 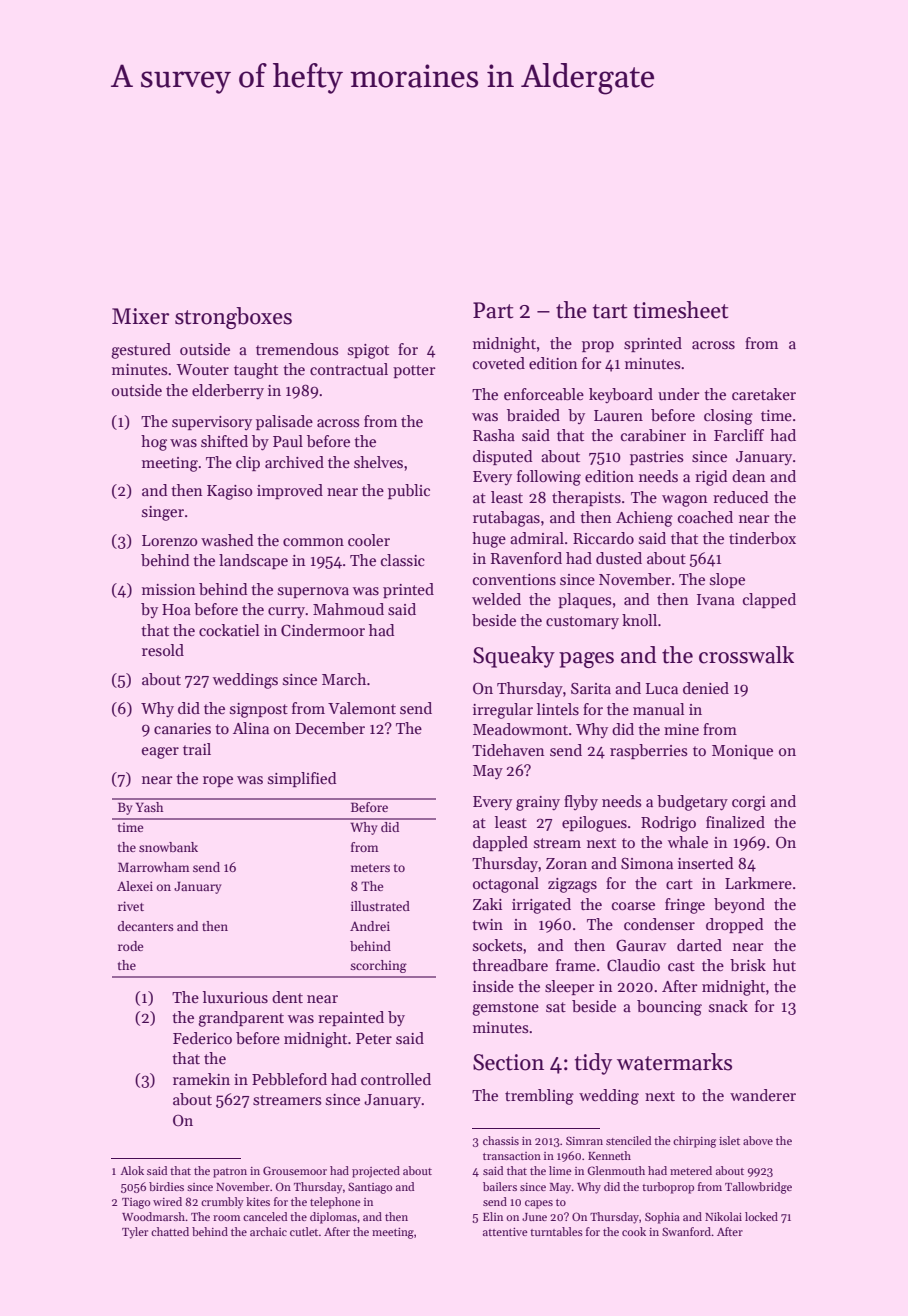 What do you see at coordinates (233, 318) in the screenshot?
I see `strongboxes` at bounding box center [233, 318].
